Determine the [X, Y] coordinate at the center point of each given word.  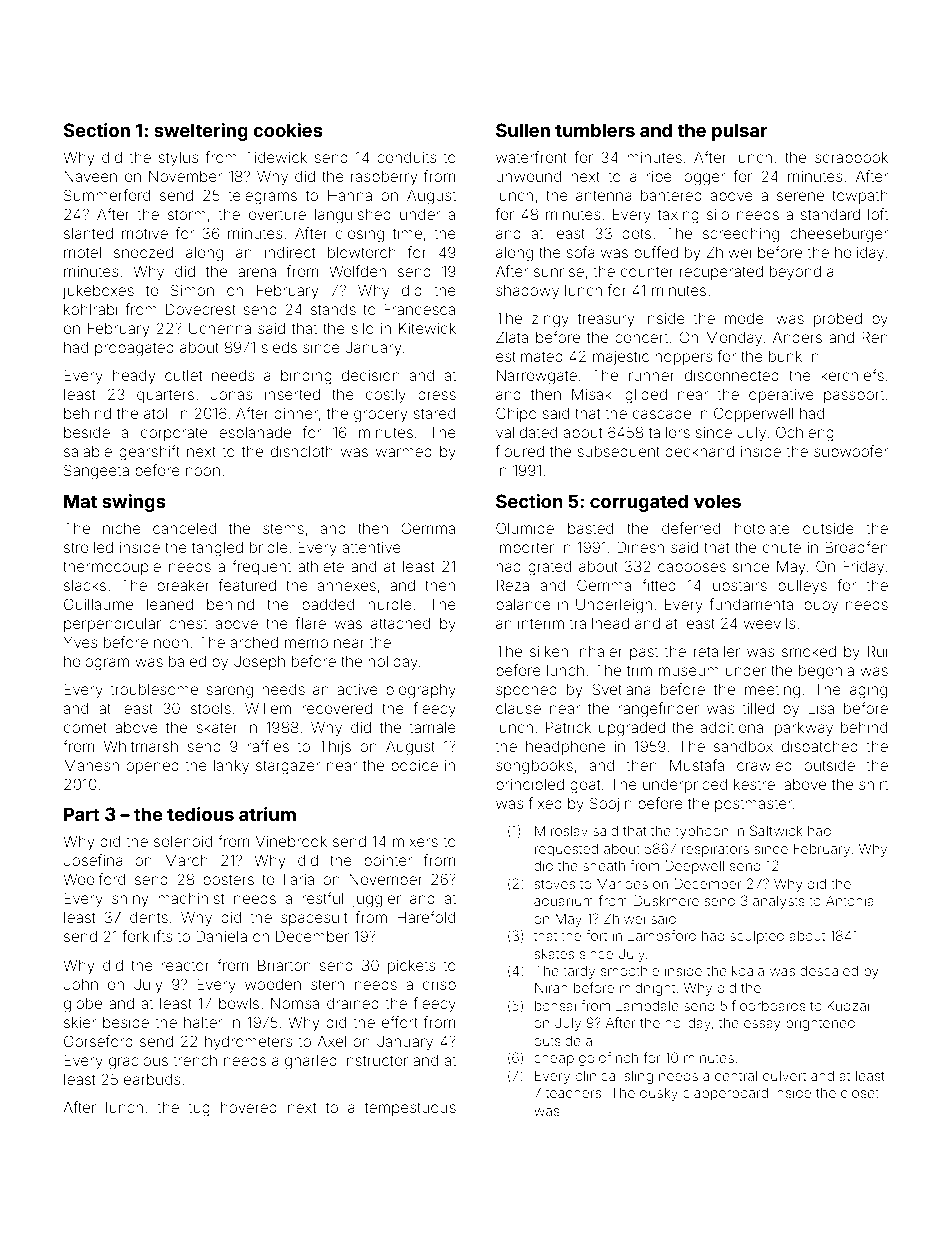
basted [590, 528]
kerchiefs [852, 375]
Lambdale [647, 1006]
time [407, 233]
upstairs [740, 587]
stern [327, 984]
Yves [81, 642]
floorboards [769, 1005]
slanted [88, 233]
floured [519, 451]
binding [306, 377]
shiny [130, 900]
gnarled [311, 1062]
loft [878, 214]
